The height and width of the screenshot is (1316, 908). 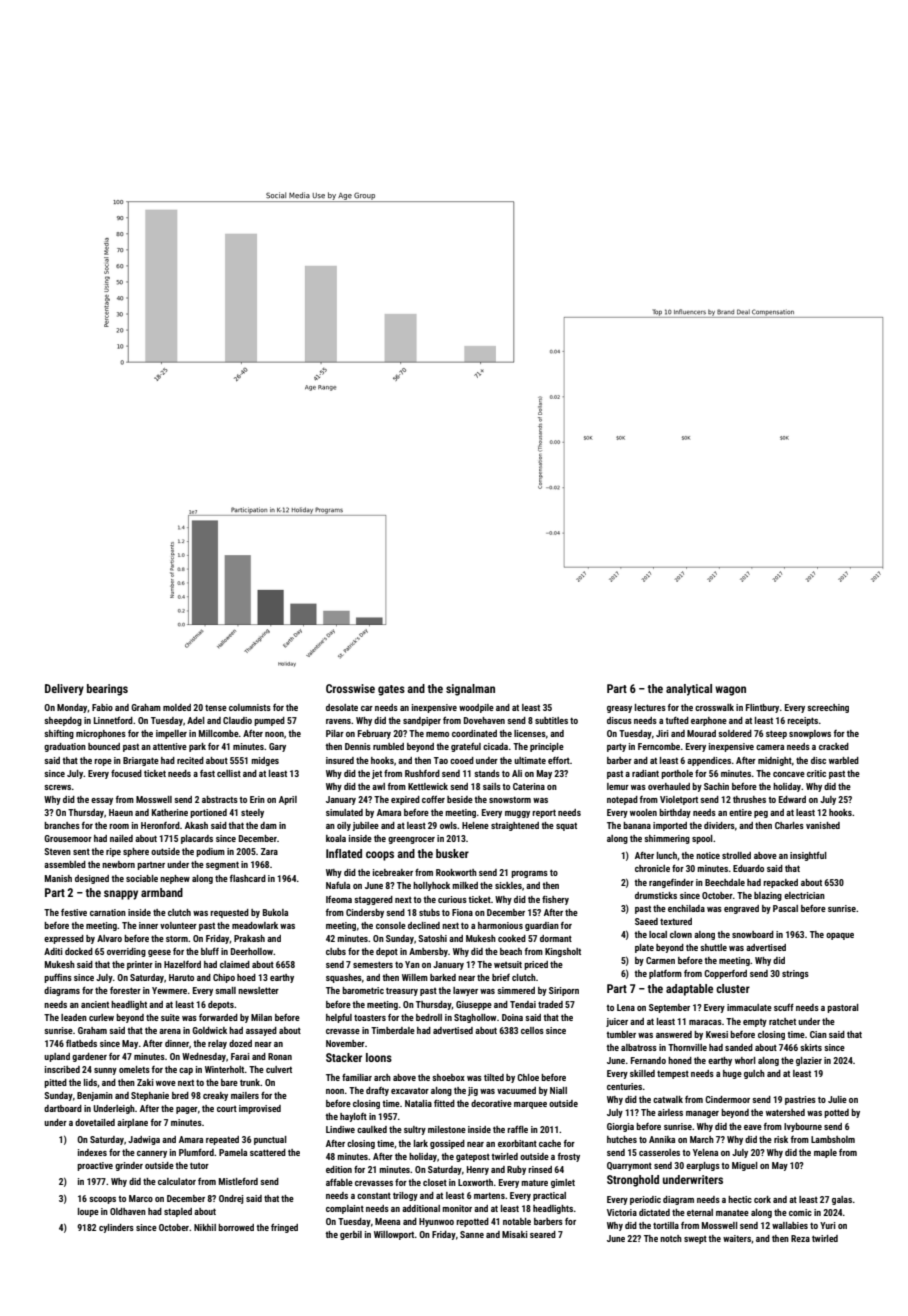 I want to click on designed, so click(x=92, y=879).
